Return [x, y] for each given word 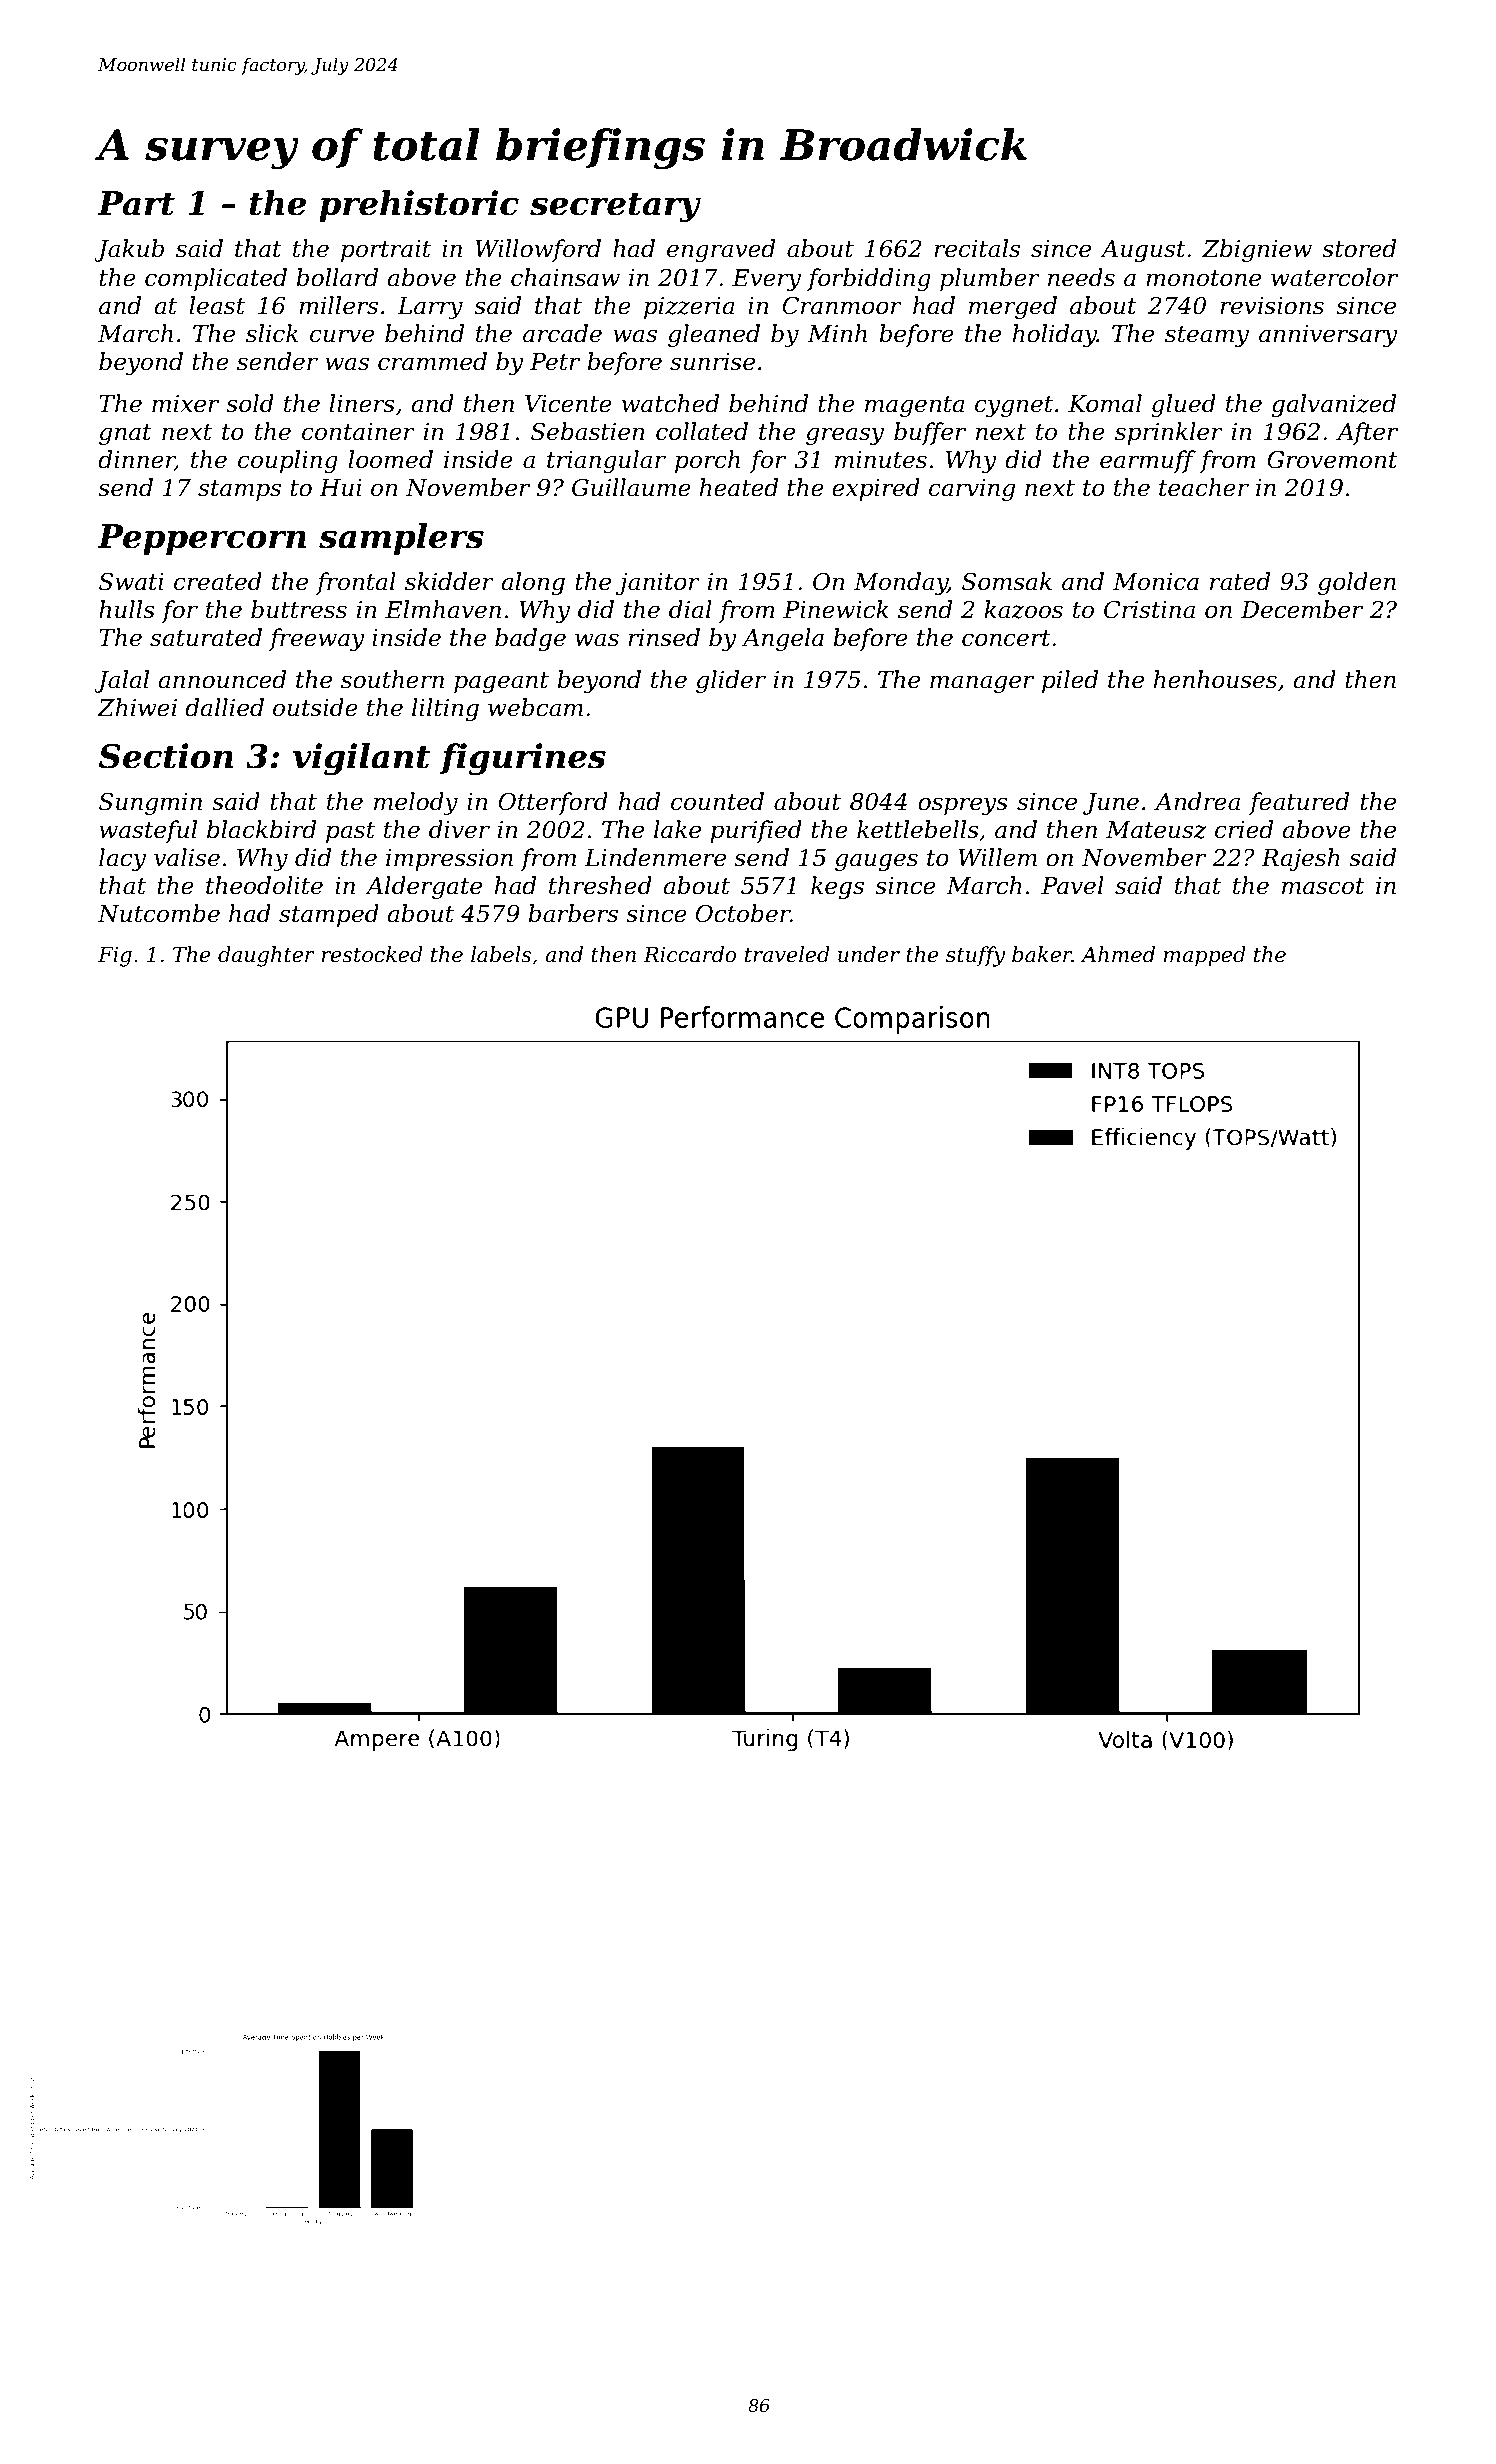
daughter [266, 956]
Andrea [1197, 801]
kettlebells [918, 829]
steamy [1207, 336]
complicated [216, 279]
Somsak [1007, 581]
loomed [390, 459]
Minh [837, 333]
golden [1357, 583]
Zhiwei [137, 707]
